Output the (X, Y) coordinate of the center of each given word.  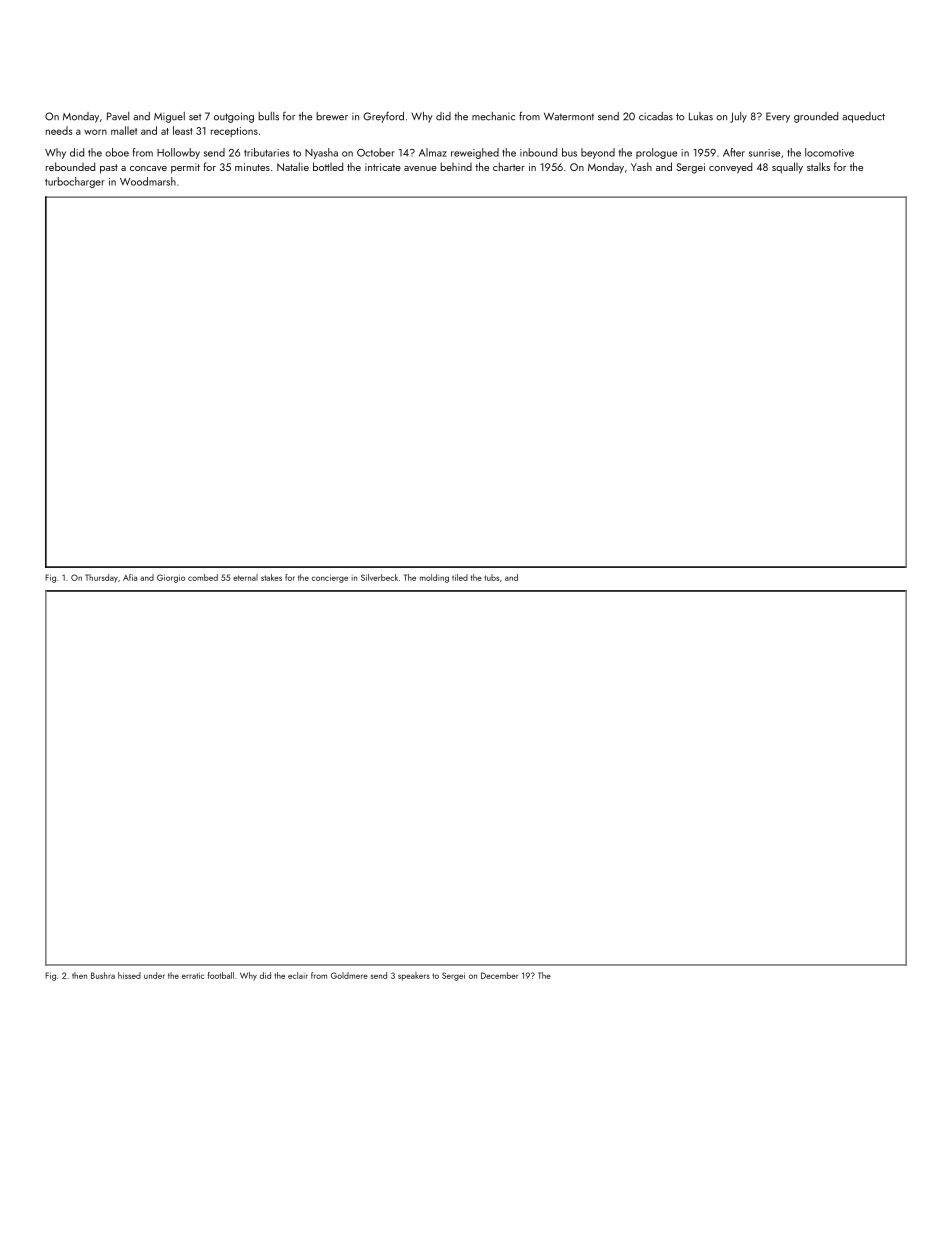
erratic (193, 976)
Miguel (169, 117)
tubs (491, 577)
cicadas (656, 116)
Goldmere (349, 975)
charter (509, 166)
